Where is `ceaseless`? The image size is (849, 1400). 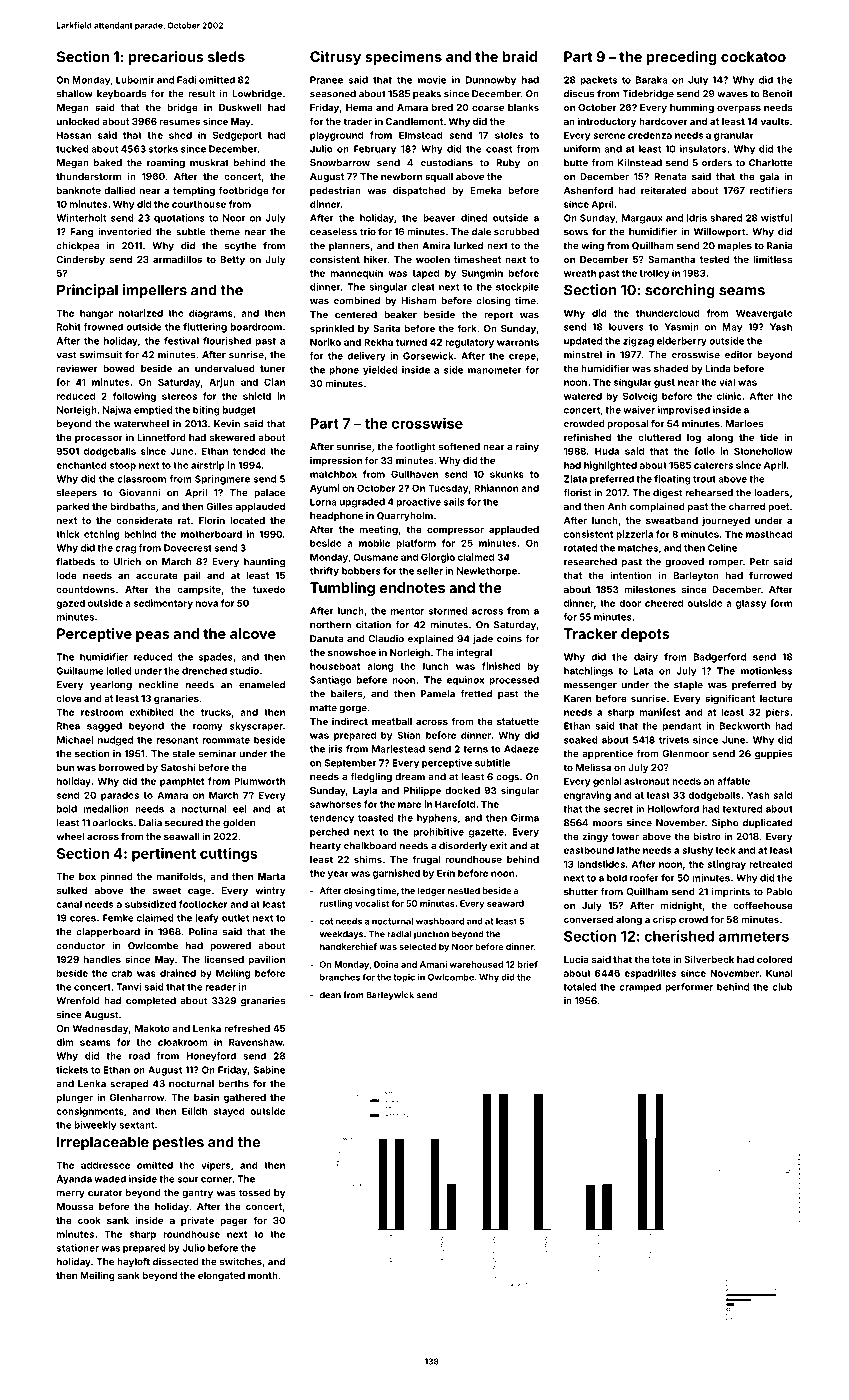 ceaseless is located at coordinates (333, 232).
